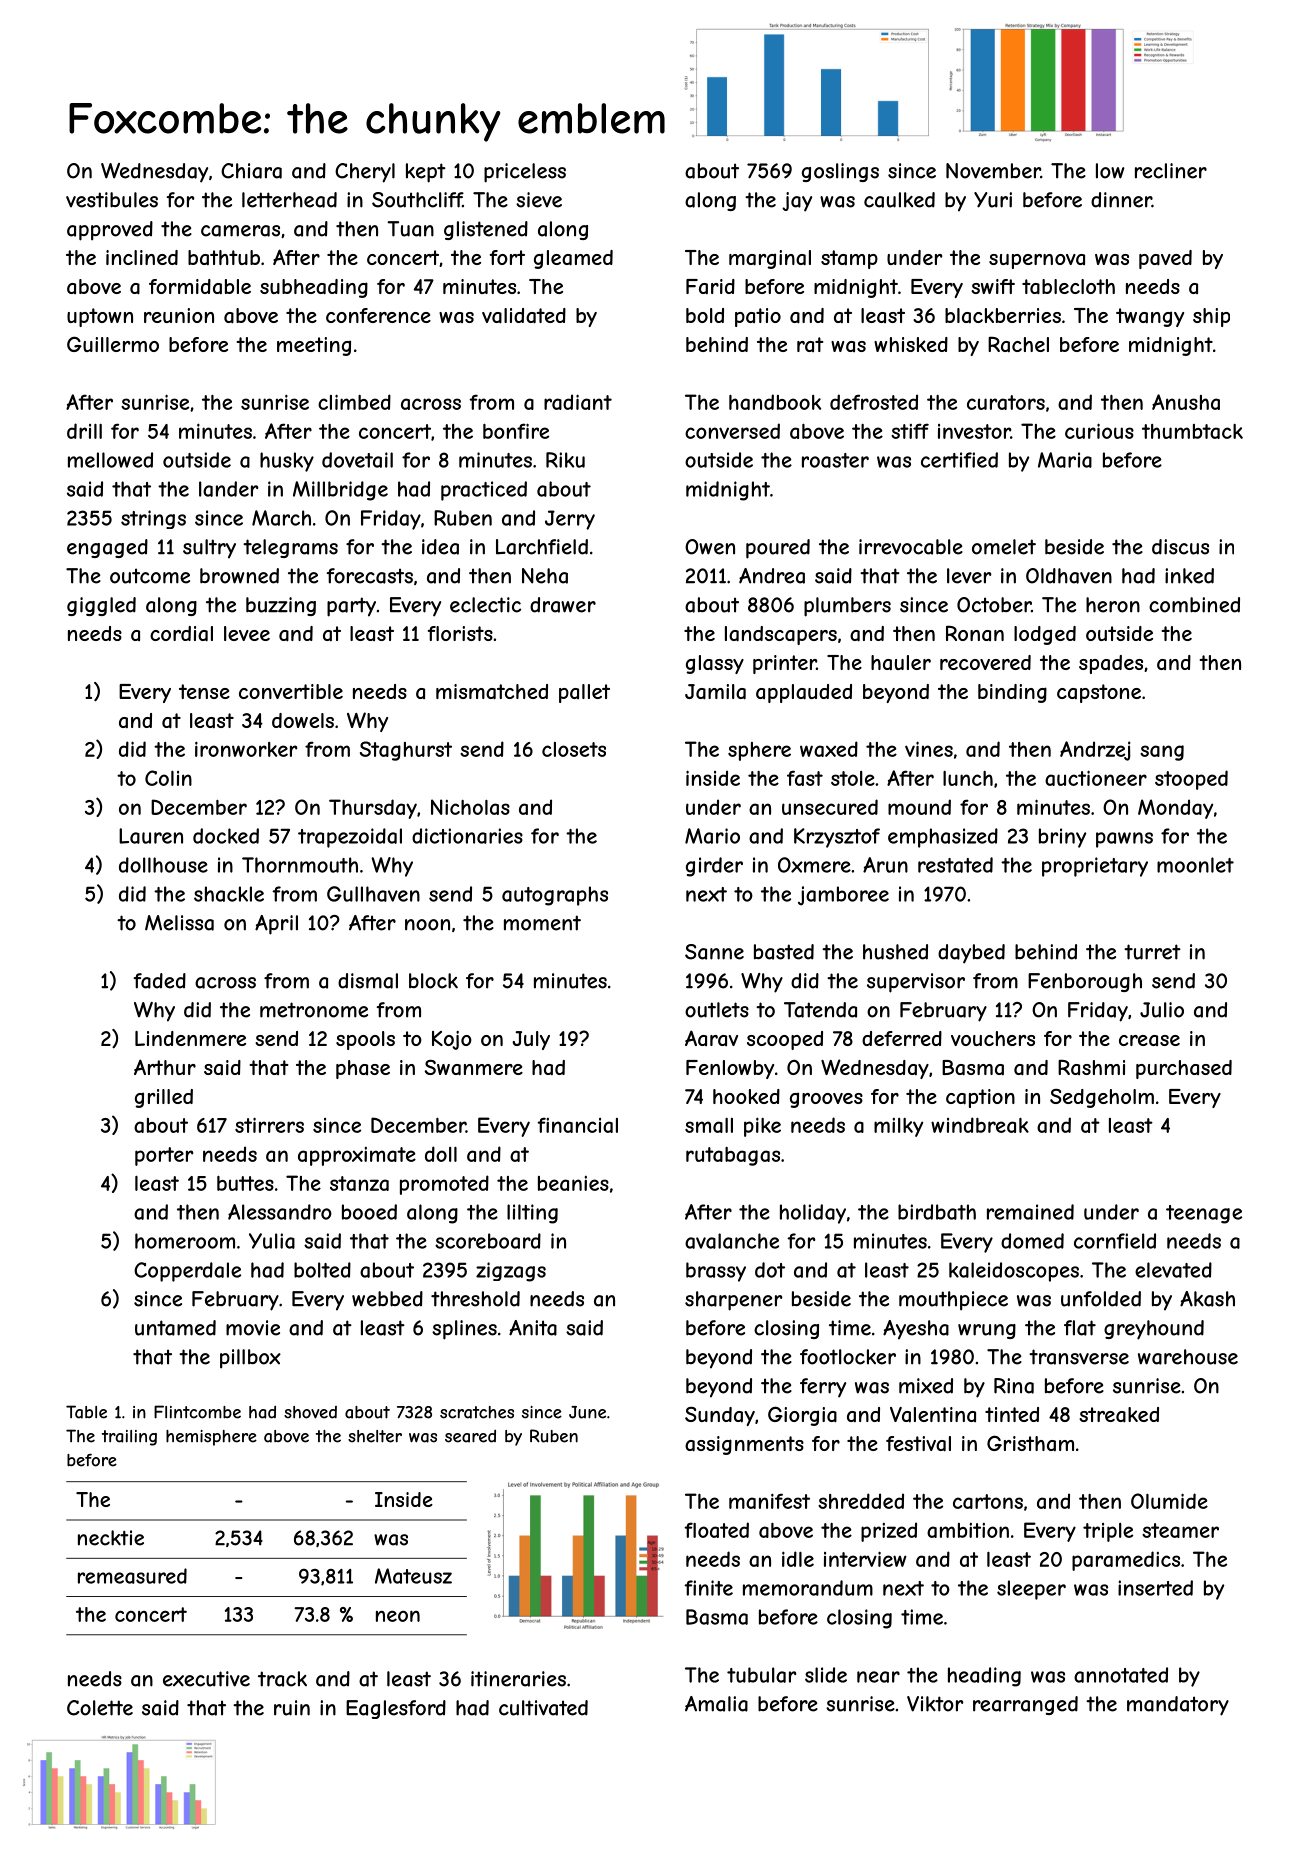 Image resolution: width=1312 pixels, height=1856 pixels. I want to click on priceless, so click(525, 173).
